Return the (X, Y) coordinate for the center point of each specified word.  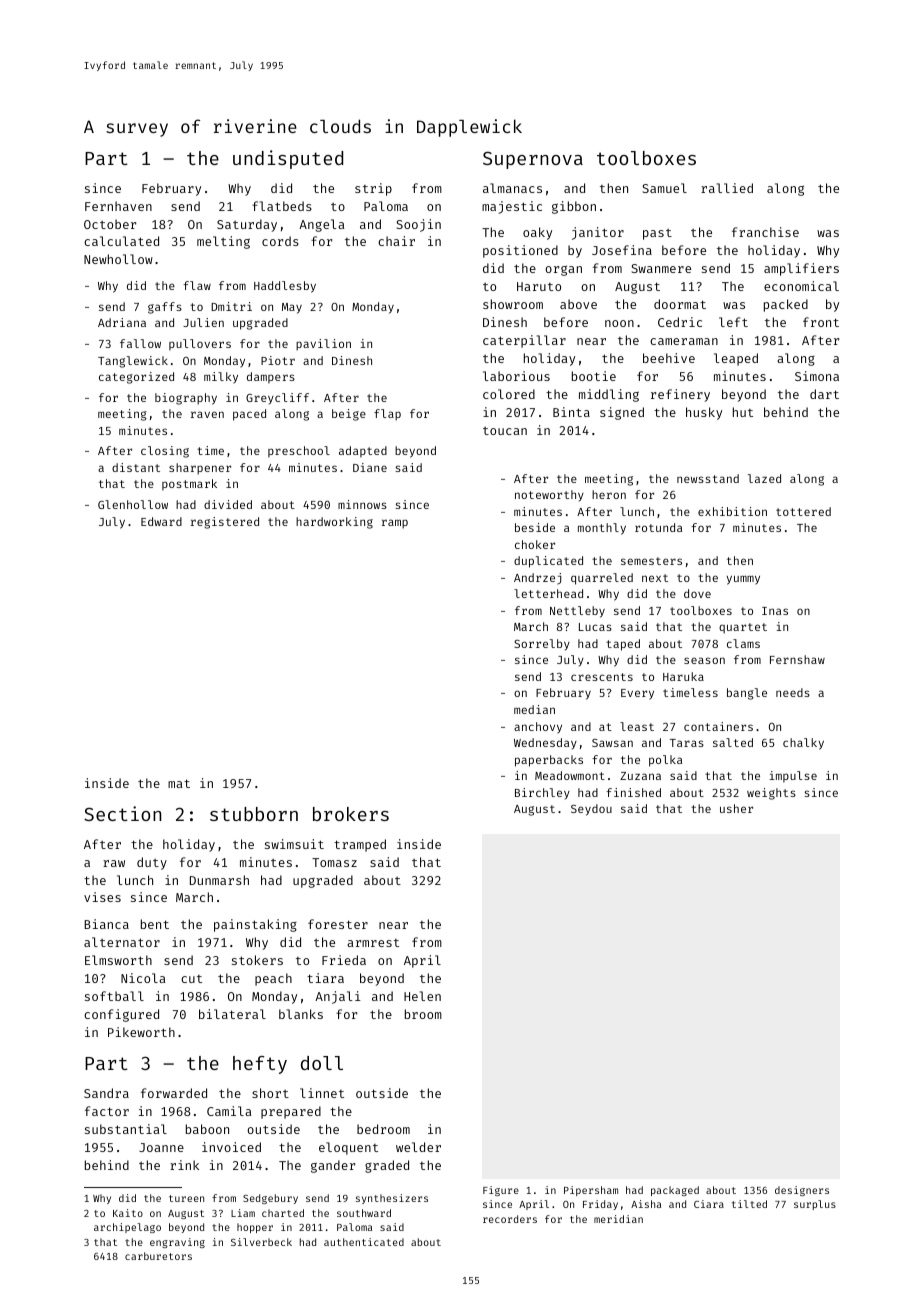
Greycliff (277, 399)
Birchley (542, 794)
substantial (126, 1129)
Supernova (533, 160)
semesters (651, 561)
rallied (727, 188)
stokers (257, 960)
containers (718, 726)
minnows (362, 504)
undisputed (288, 159)
